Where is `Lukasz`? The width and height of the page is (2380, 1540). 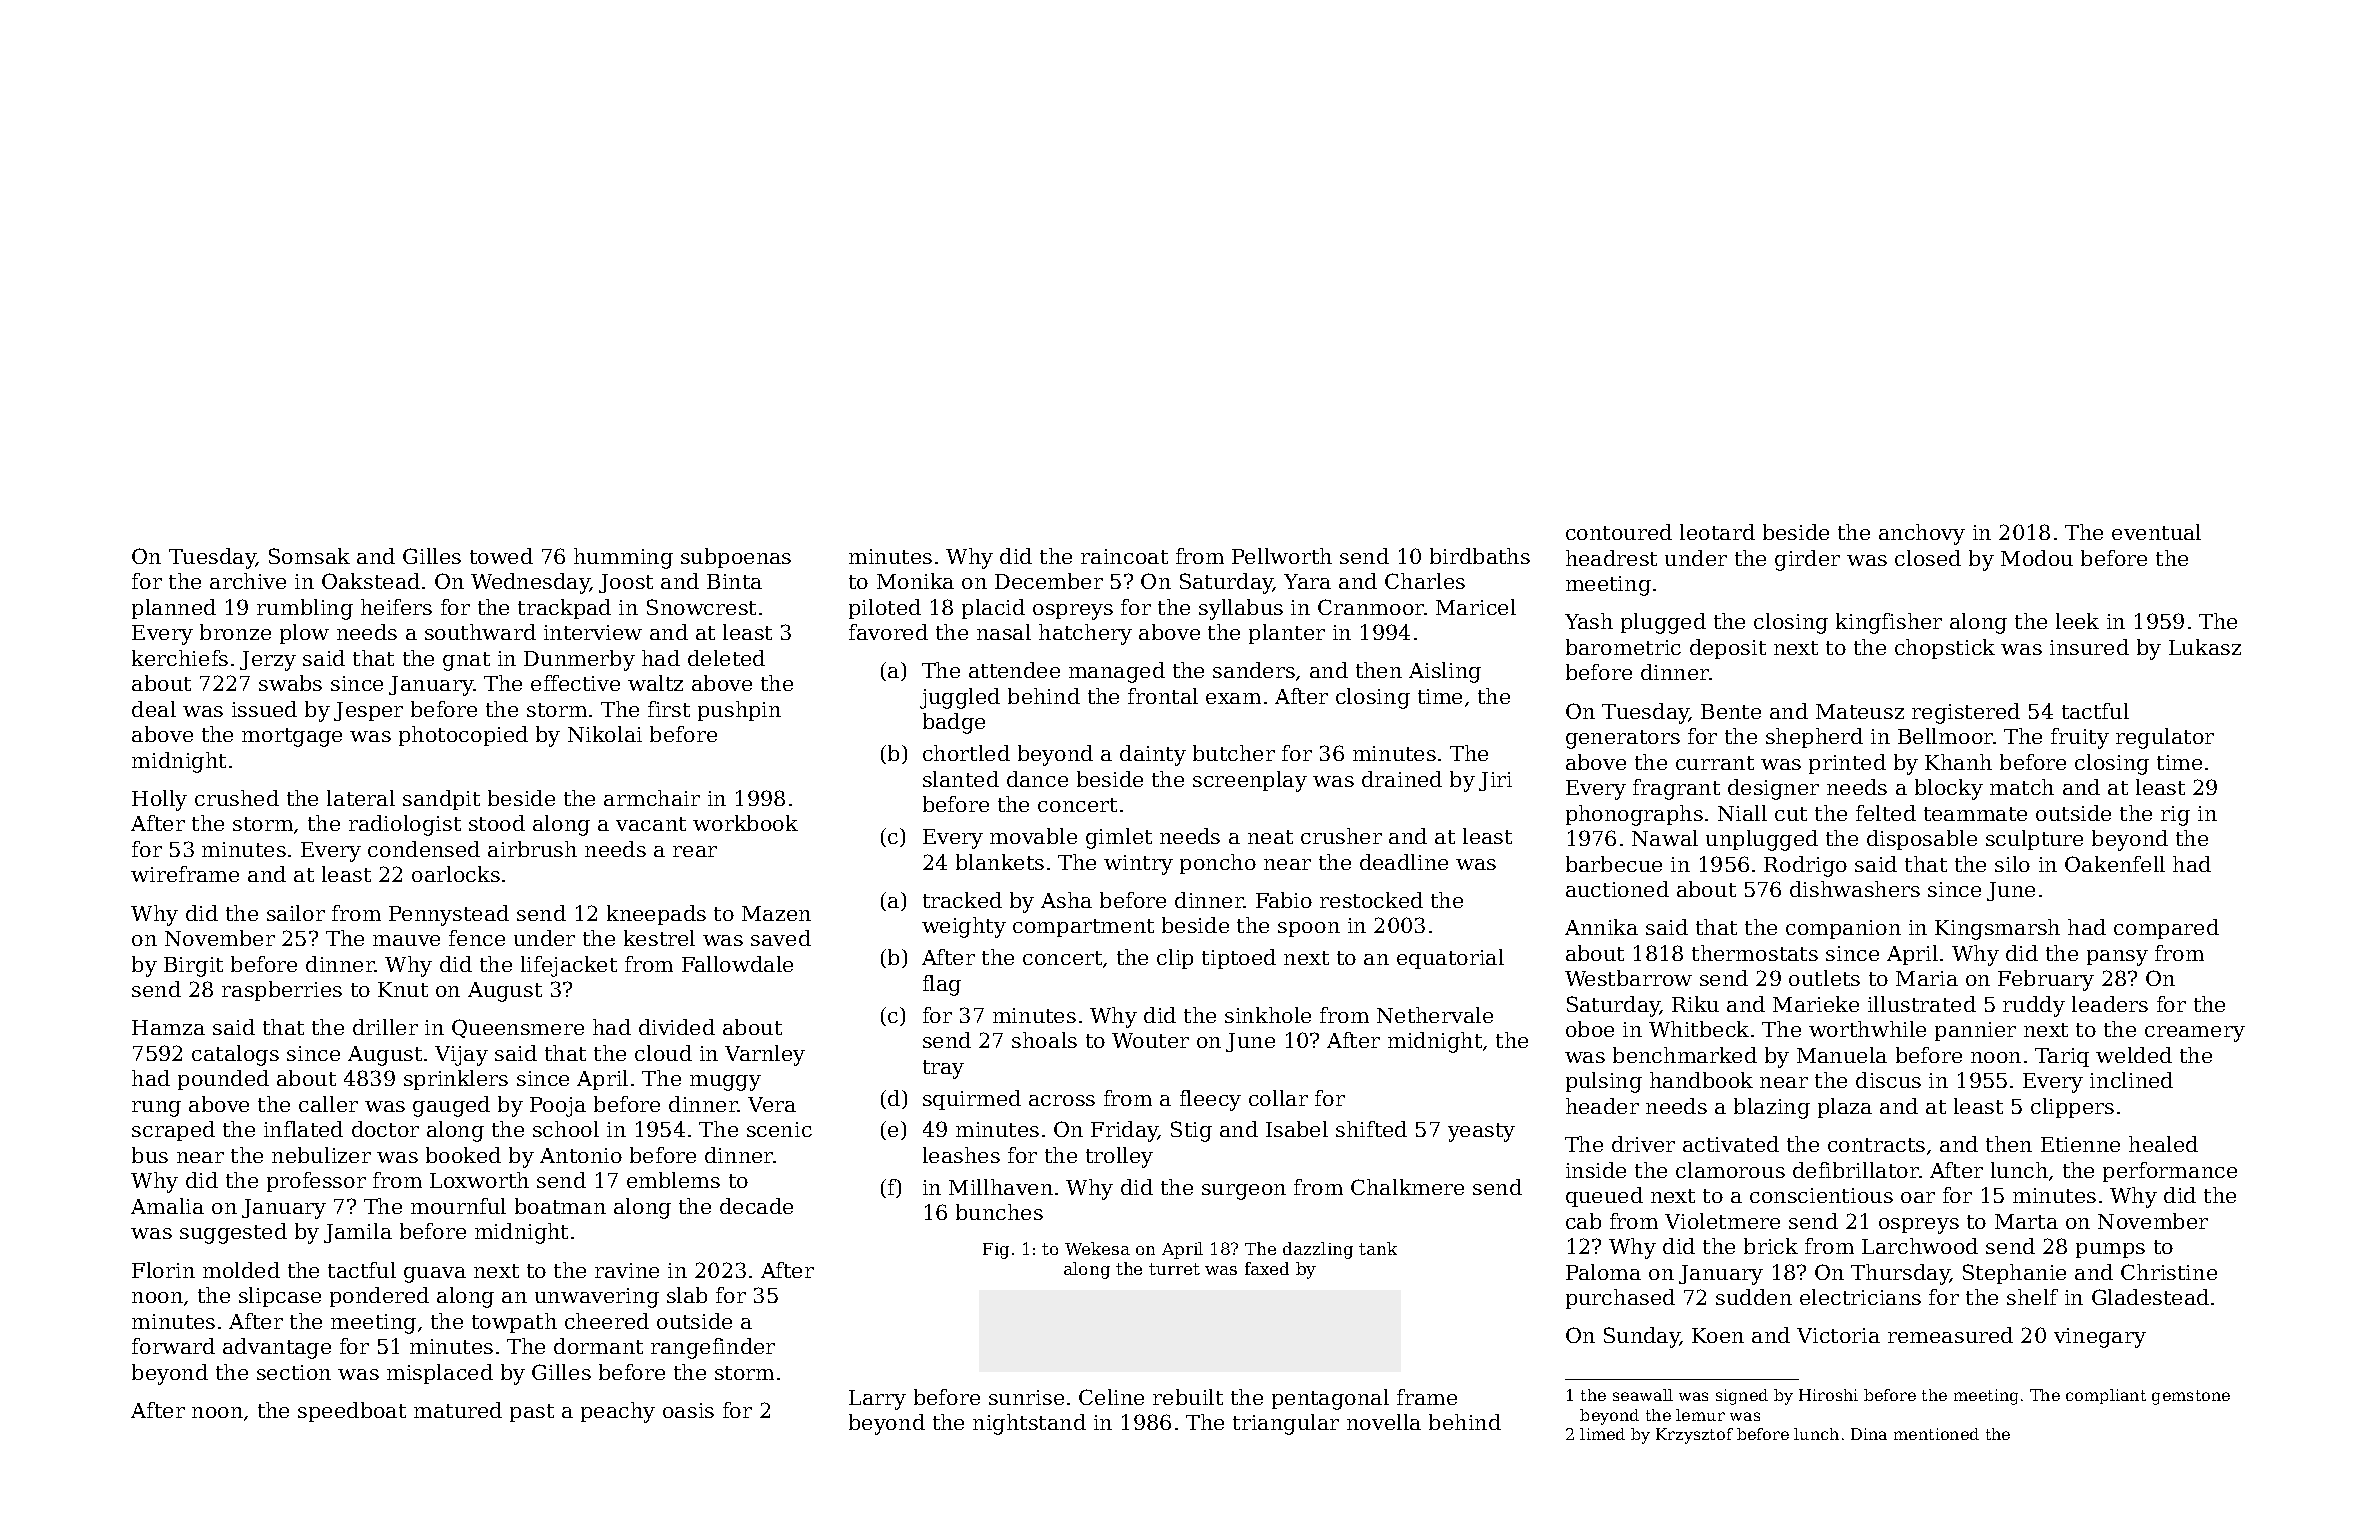 Lukasz is located at coordinates (2205, 647).
